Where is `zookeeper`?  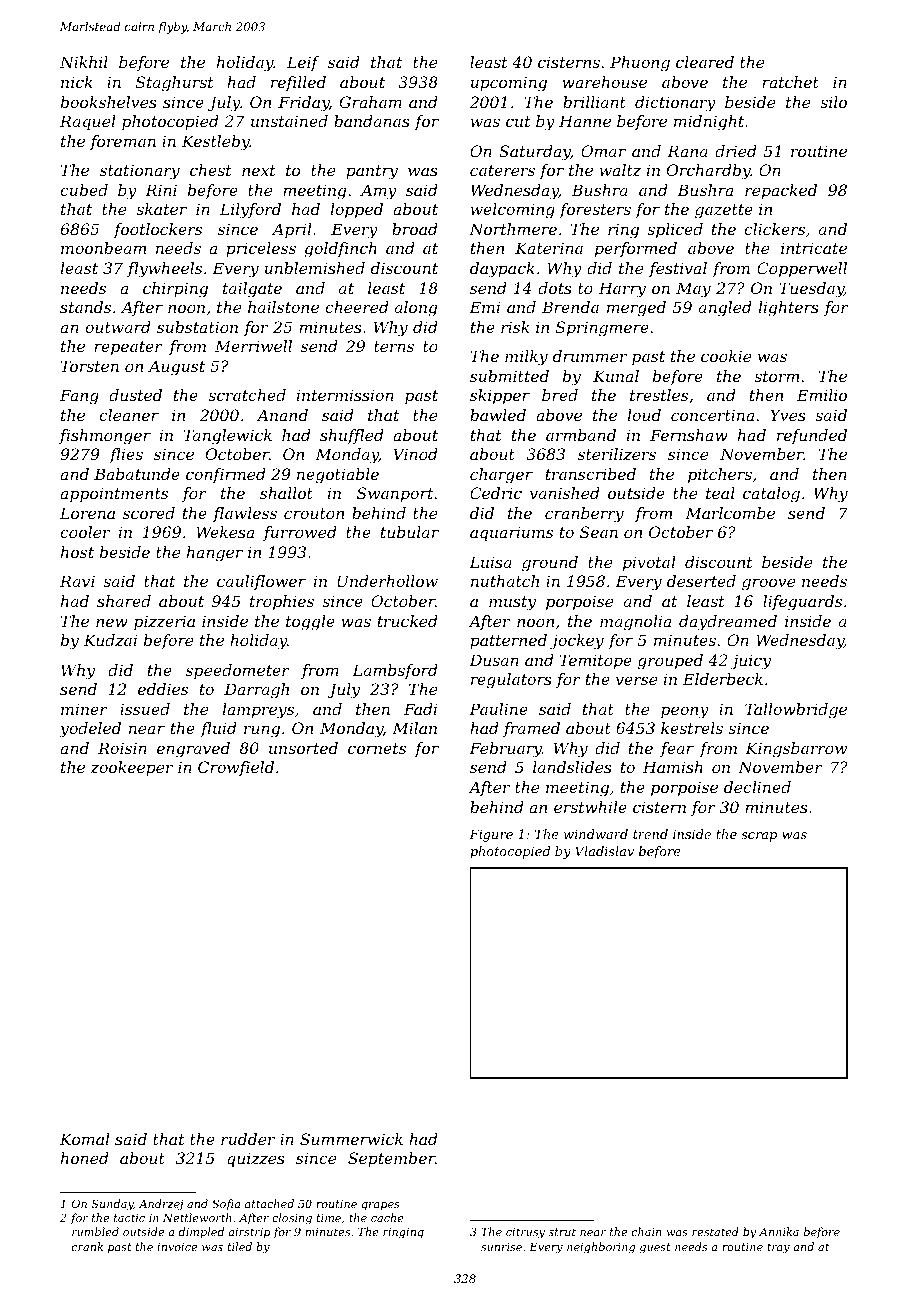
zookeeper is located at coordinates (131, 768).
